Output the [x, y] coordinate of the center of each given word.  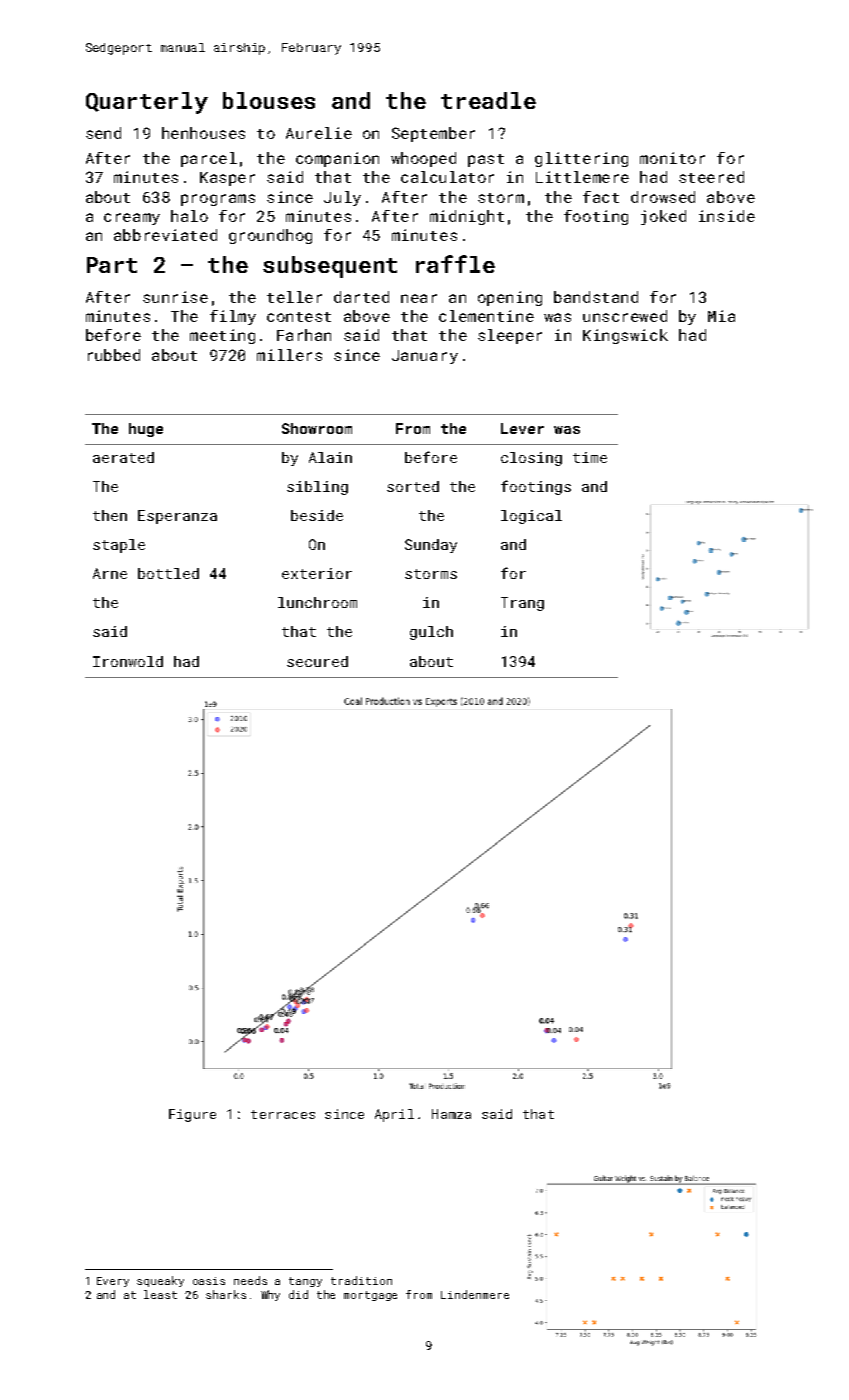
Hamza [451, 1114]
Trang [522, 604]
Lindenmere [475, 1294]
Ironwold [128, 661]
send [103, 133]
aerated [123, 457]
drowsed [663, 197]
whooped [423, 159]
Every [113, 1282]
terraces [283, 1114]
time [590, 457]
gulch [431, 633]
